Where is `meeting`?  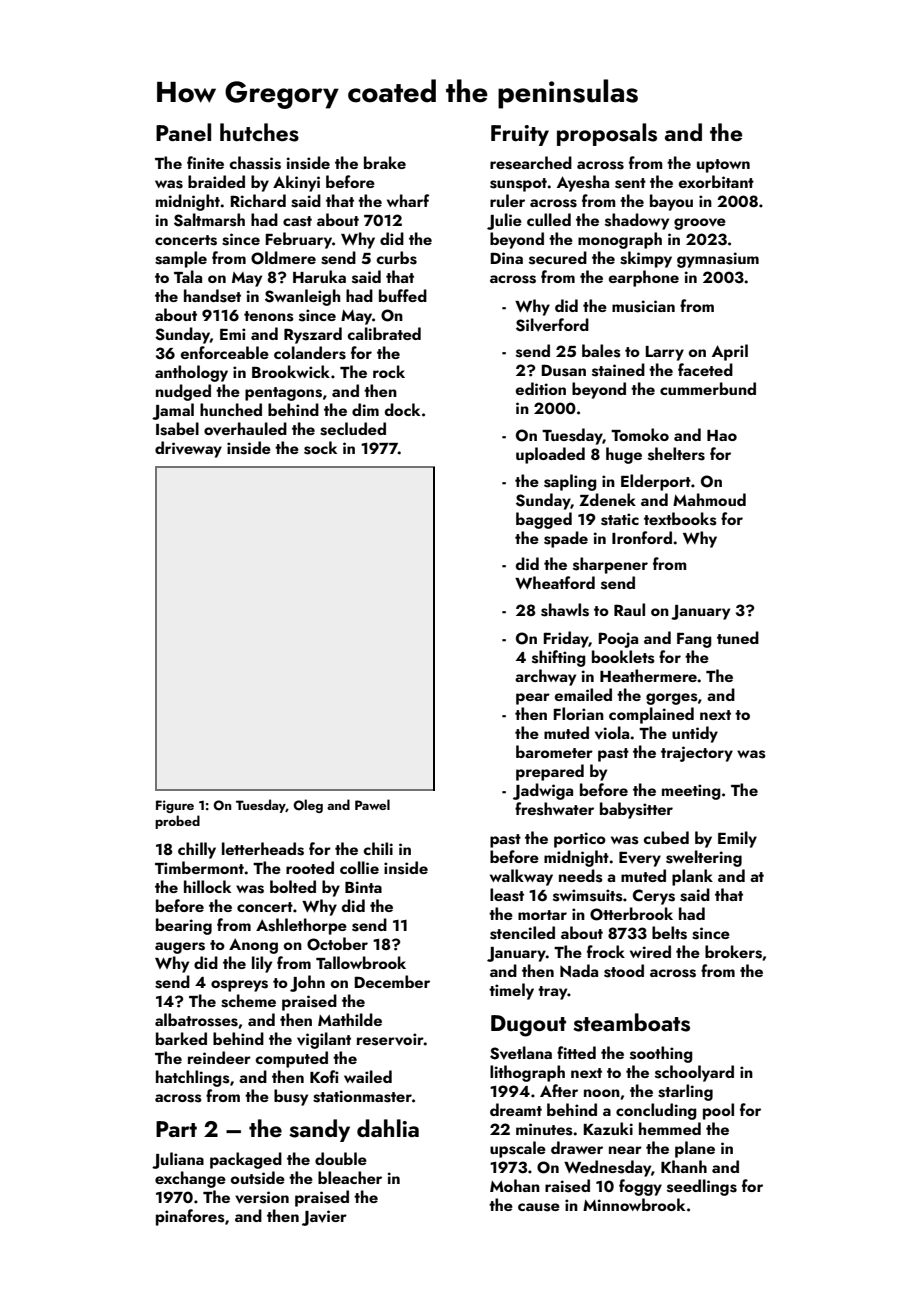 meeting is located at coordinates (691, 792).
